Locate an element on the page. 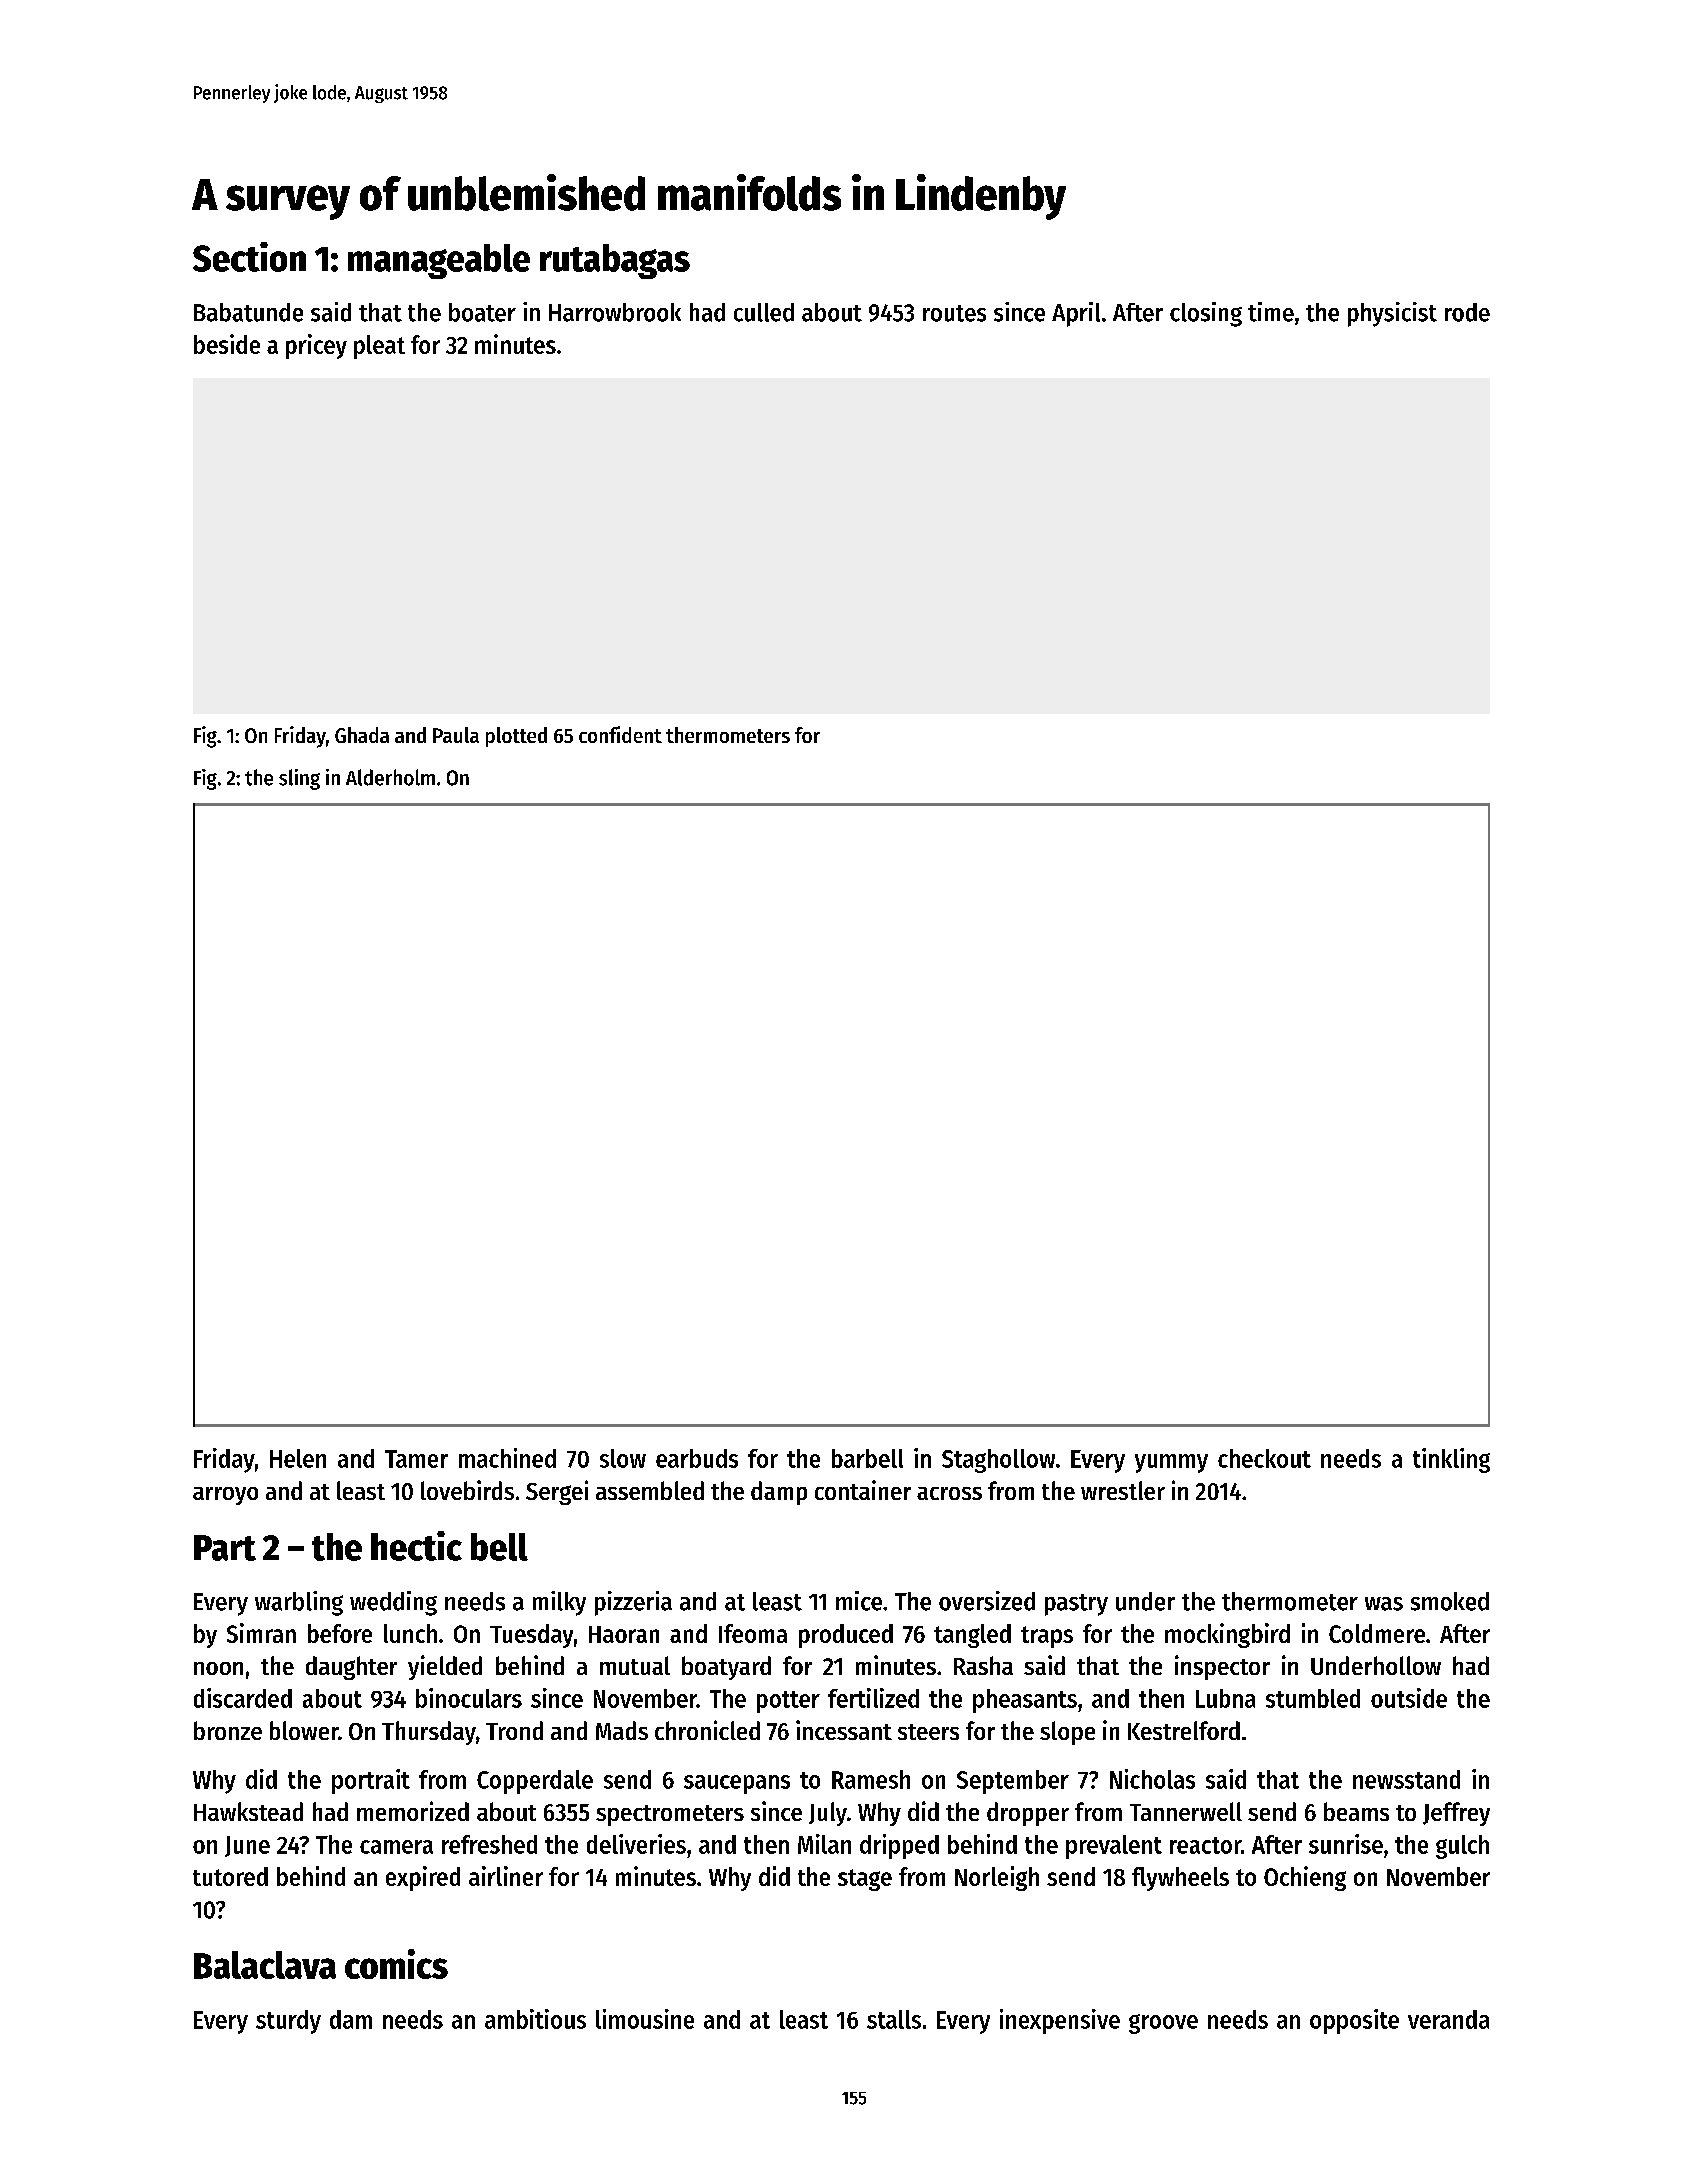 This page has height=2178, width=1683. confident is located at coordinates (620, 734).
